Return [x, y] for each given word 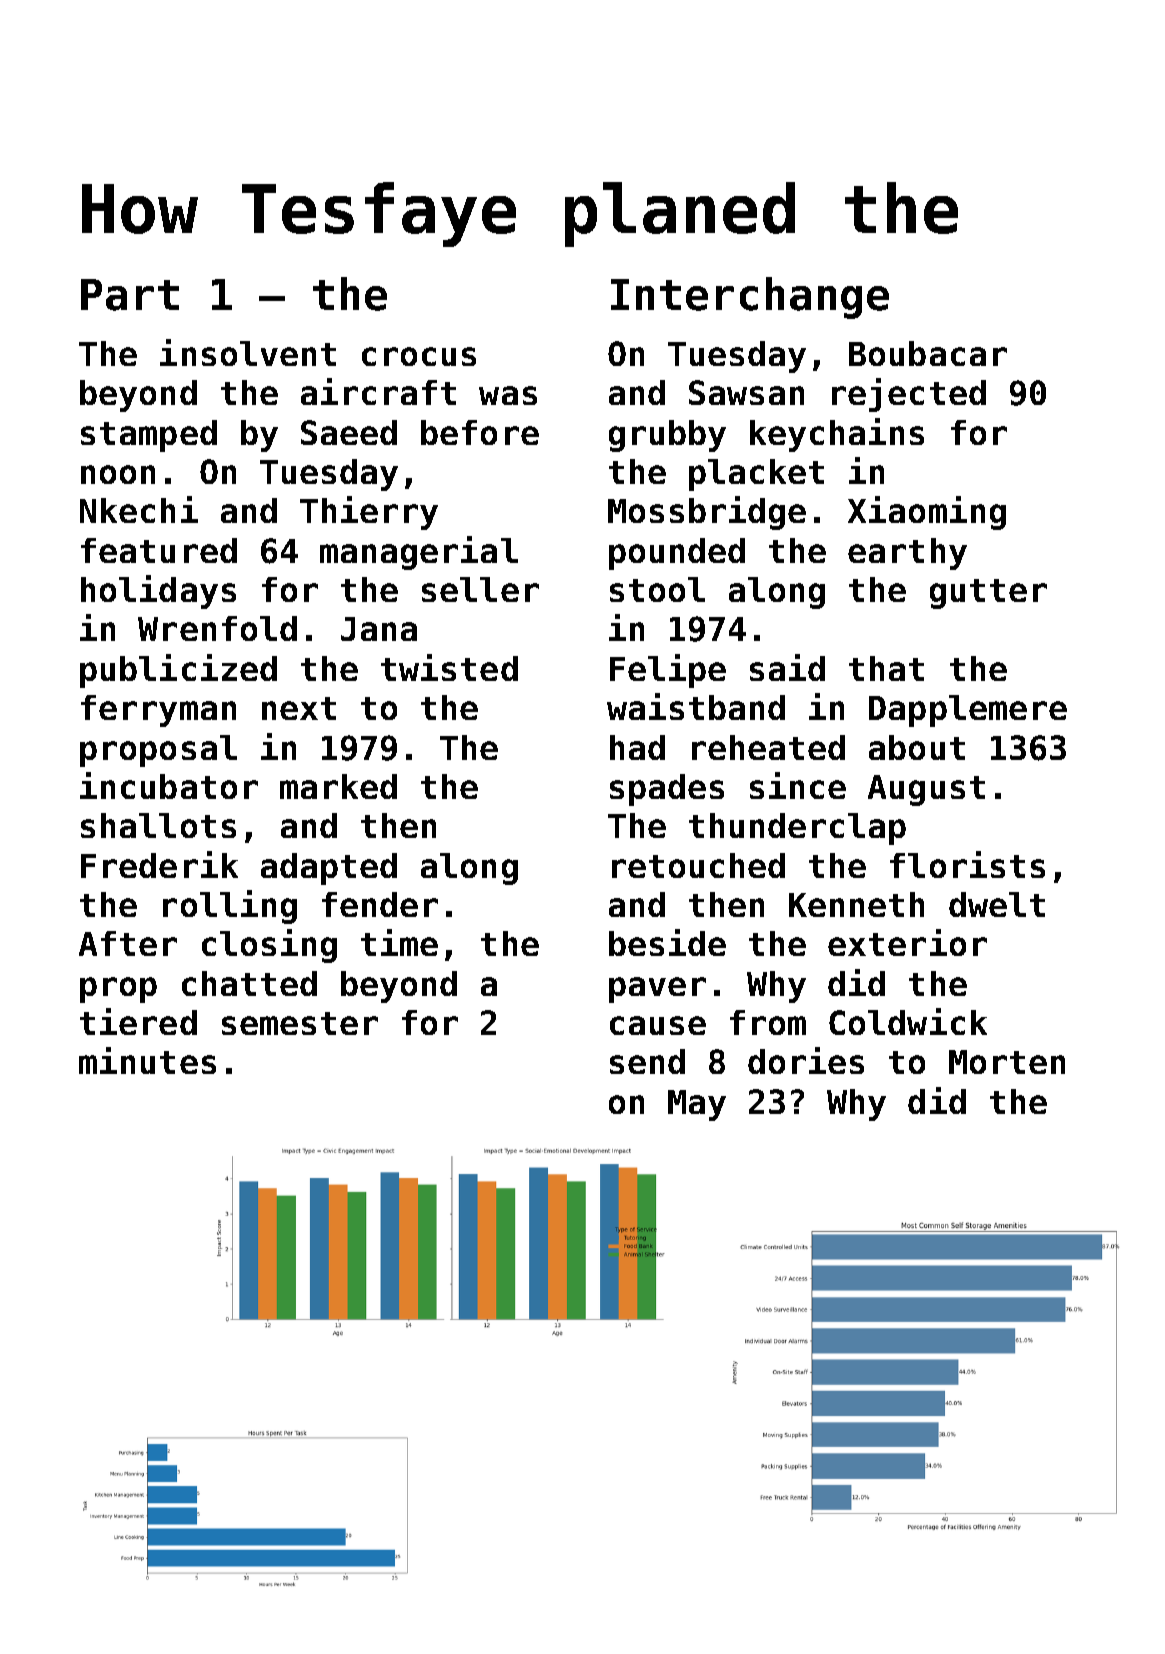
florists [967, 864]
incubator [169, 785]
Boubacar [928, 353]
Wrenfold [217, 628]
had [637, 747]
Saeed [349, 432]
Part [130, 295]
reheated [768, 747]
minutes [147, 1060]
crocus [419, 356]
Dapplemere [968, 711]
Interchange [750, 298]
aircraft [378, 391]
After [128, 943]
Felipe [668, 671]
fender [380, 904]
